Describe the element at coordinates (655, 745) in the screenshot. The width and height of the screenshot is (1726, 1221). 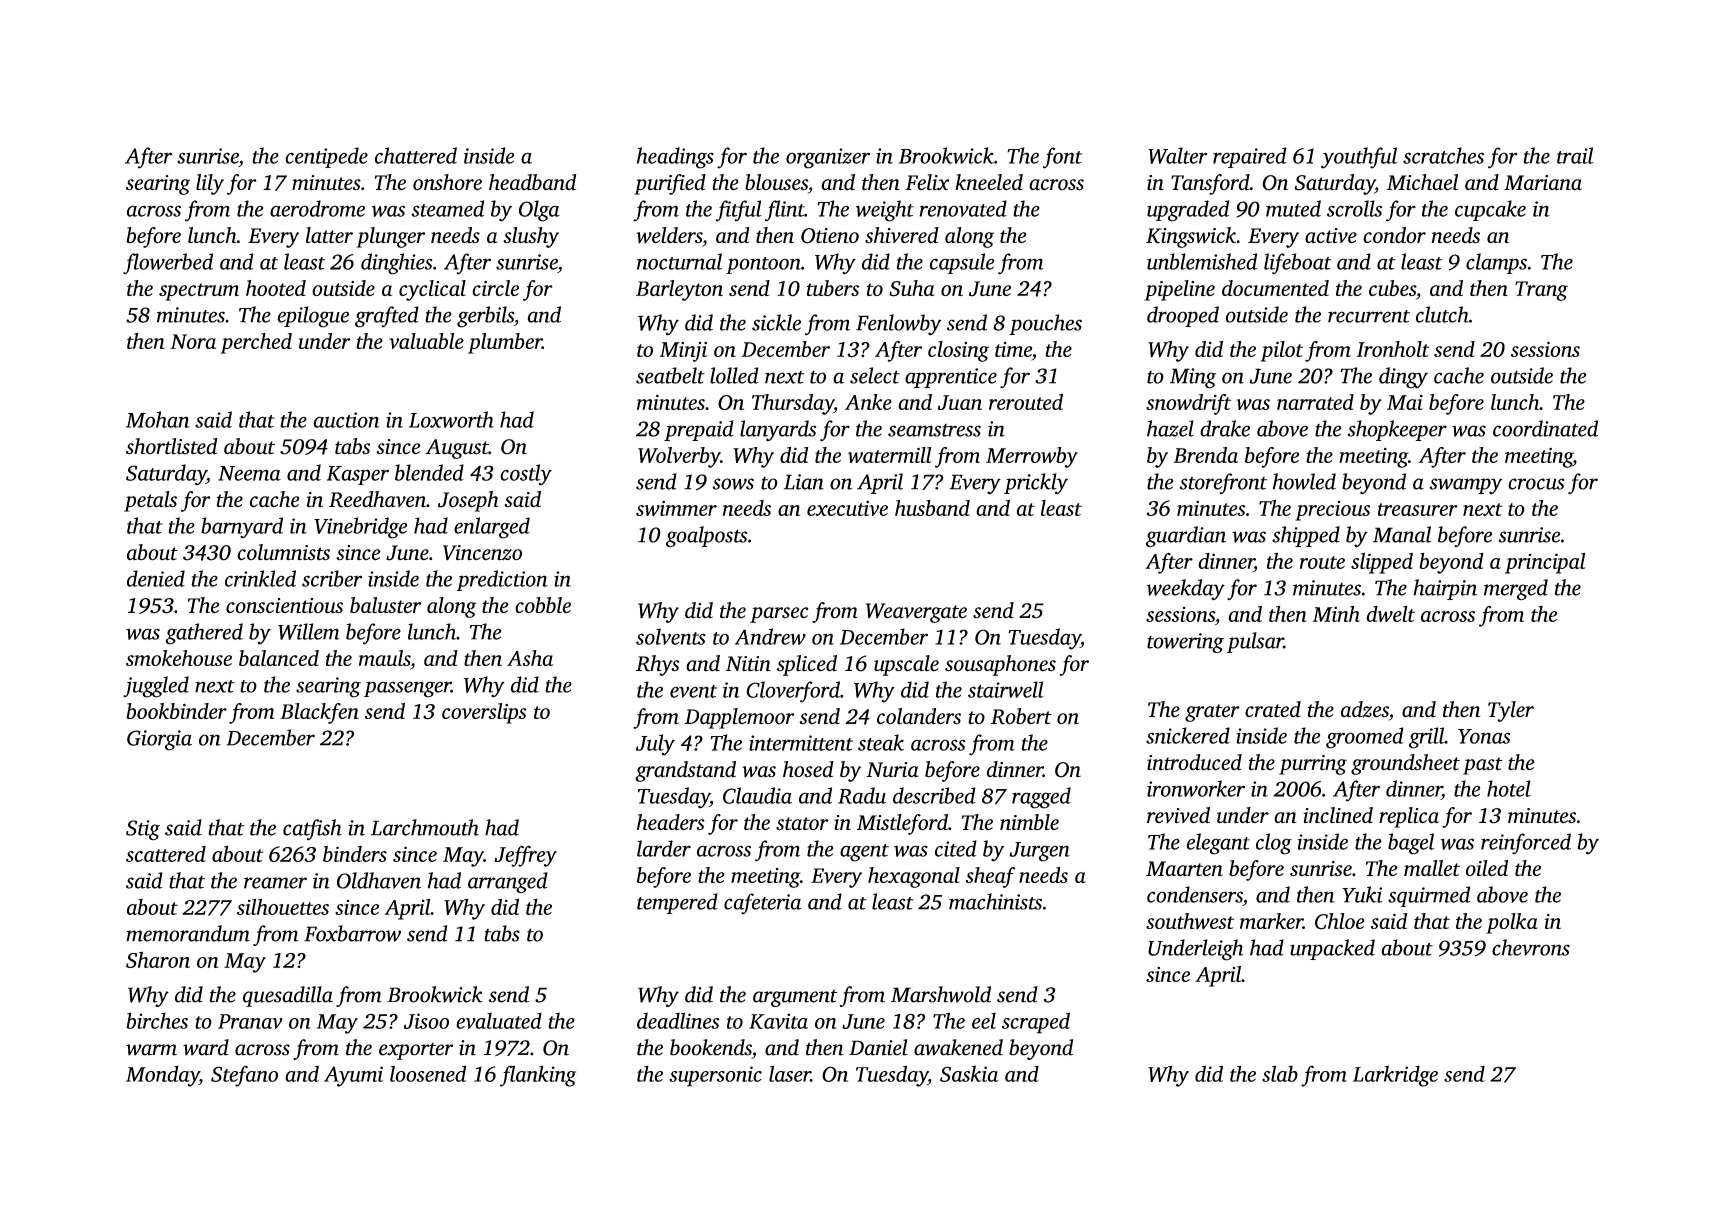
I see `July` at that location.
